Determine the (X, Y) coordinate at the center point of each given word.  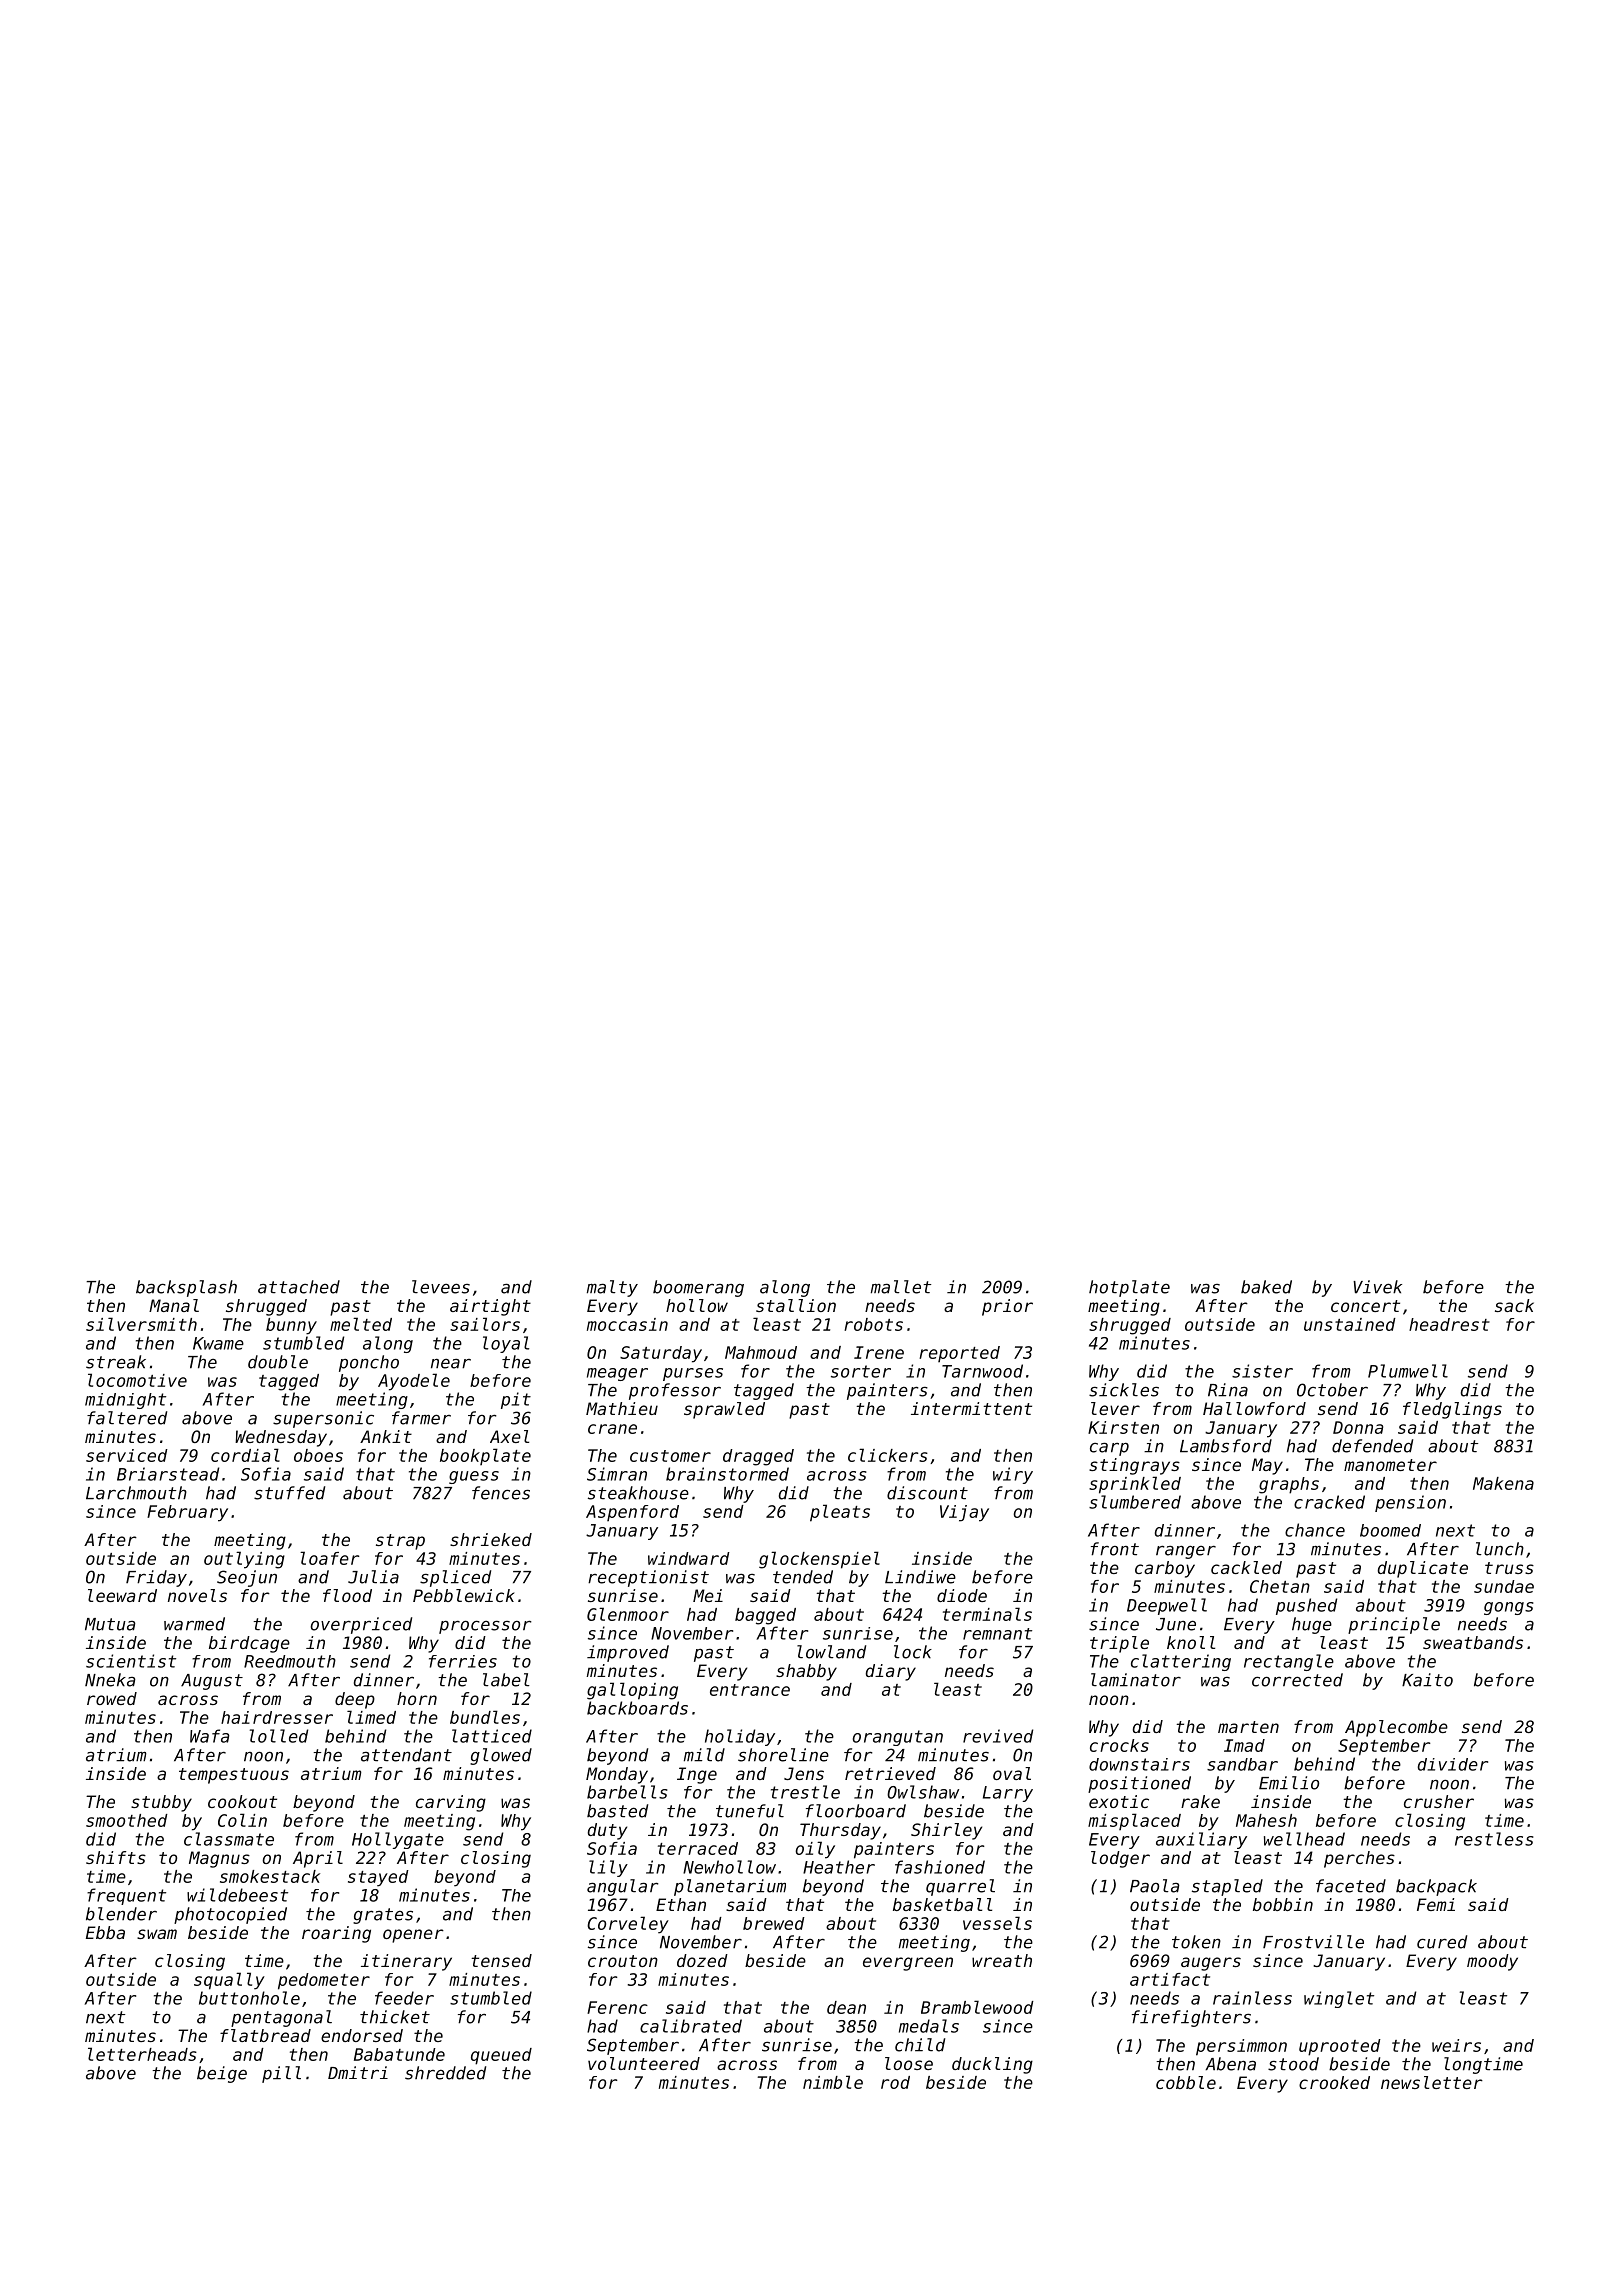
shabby (806, 1672)
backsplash (186, 1288)
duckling (992, 2065)
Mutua (110, 1624)
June (1176, 1624)
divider (1453, 1764)
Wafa (209, 1736)
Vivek (1377, 1287)
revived (998, 1736)
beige (222, 2074)
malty (612, 1288)
